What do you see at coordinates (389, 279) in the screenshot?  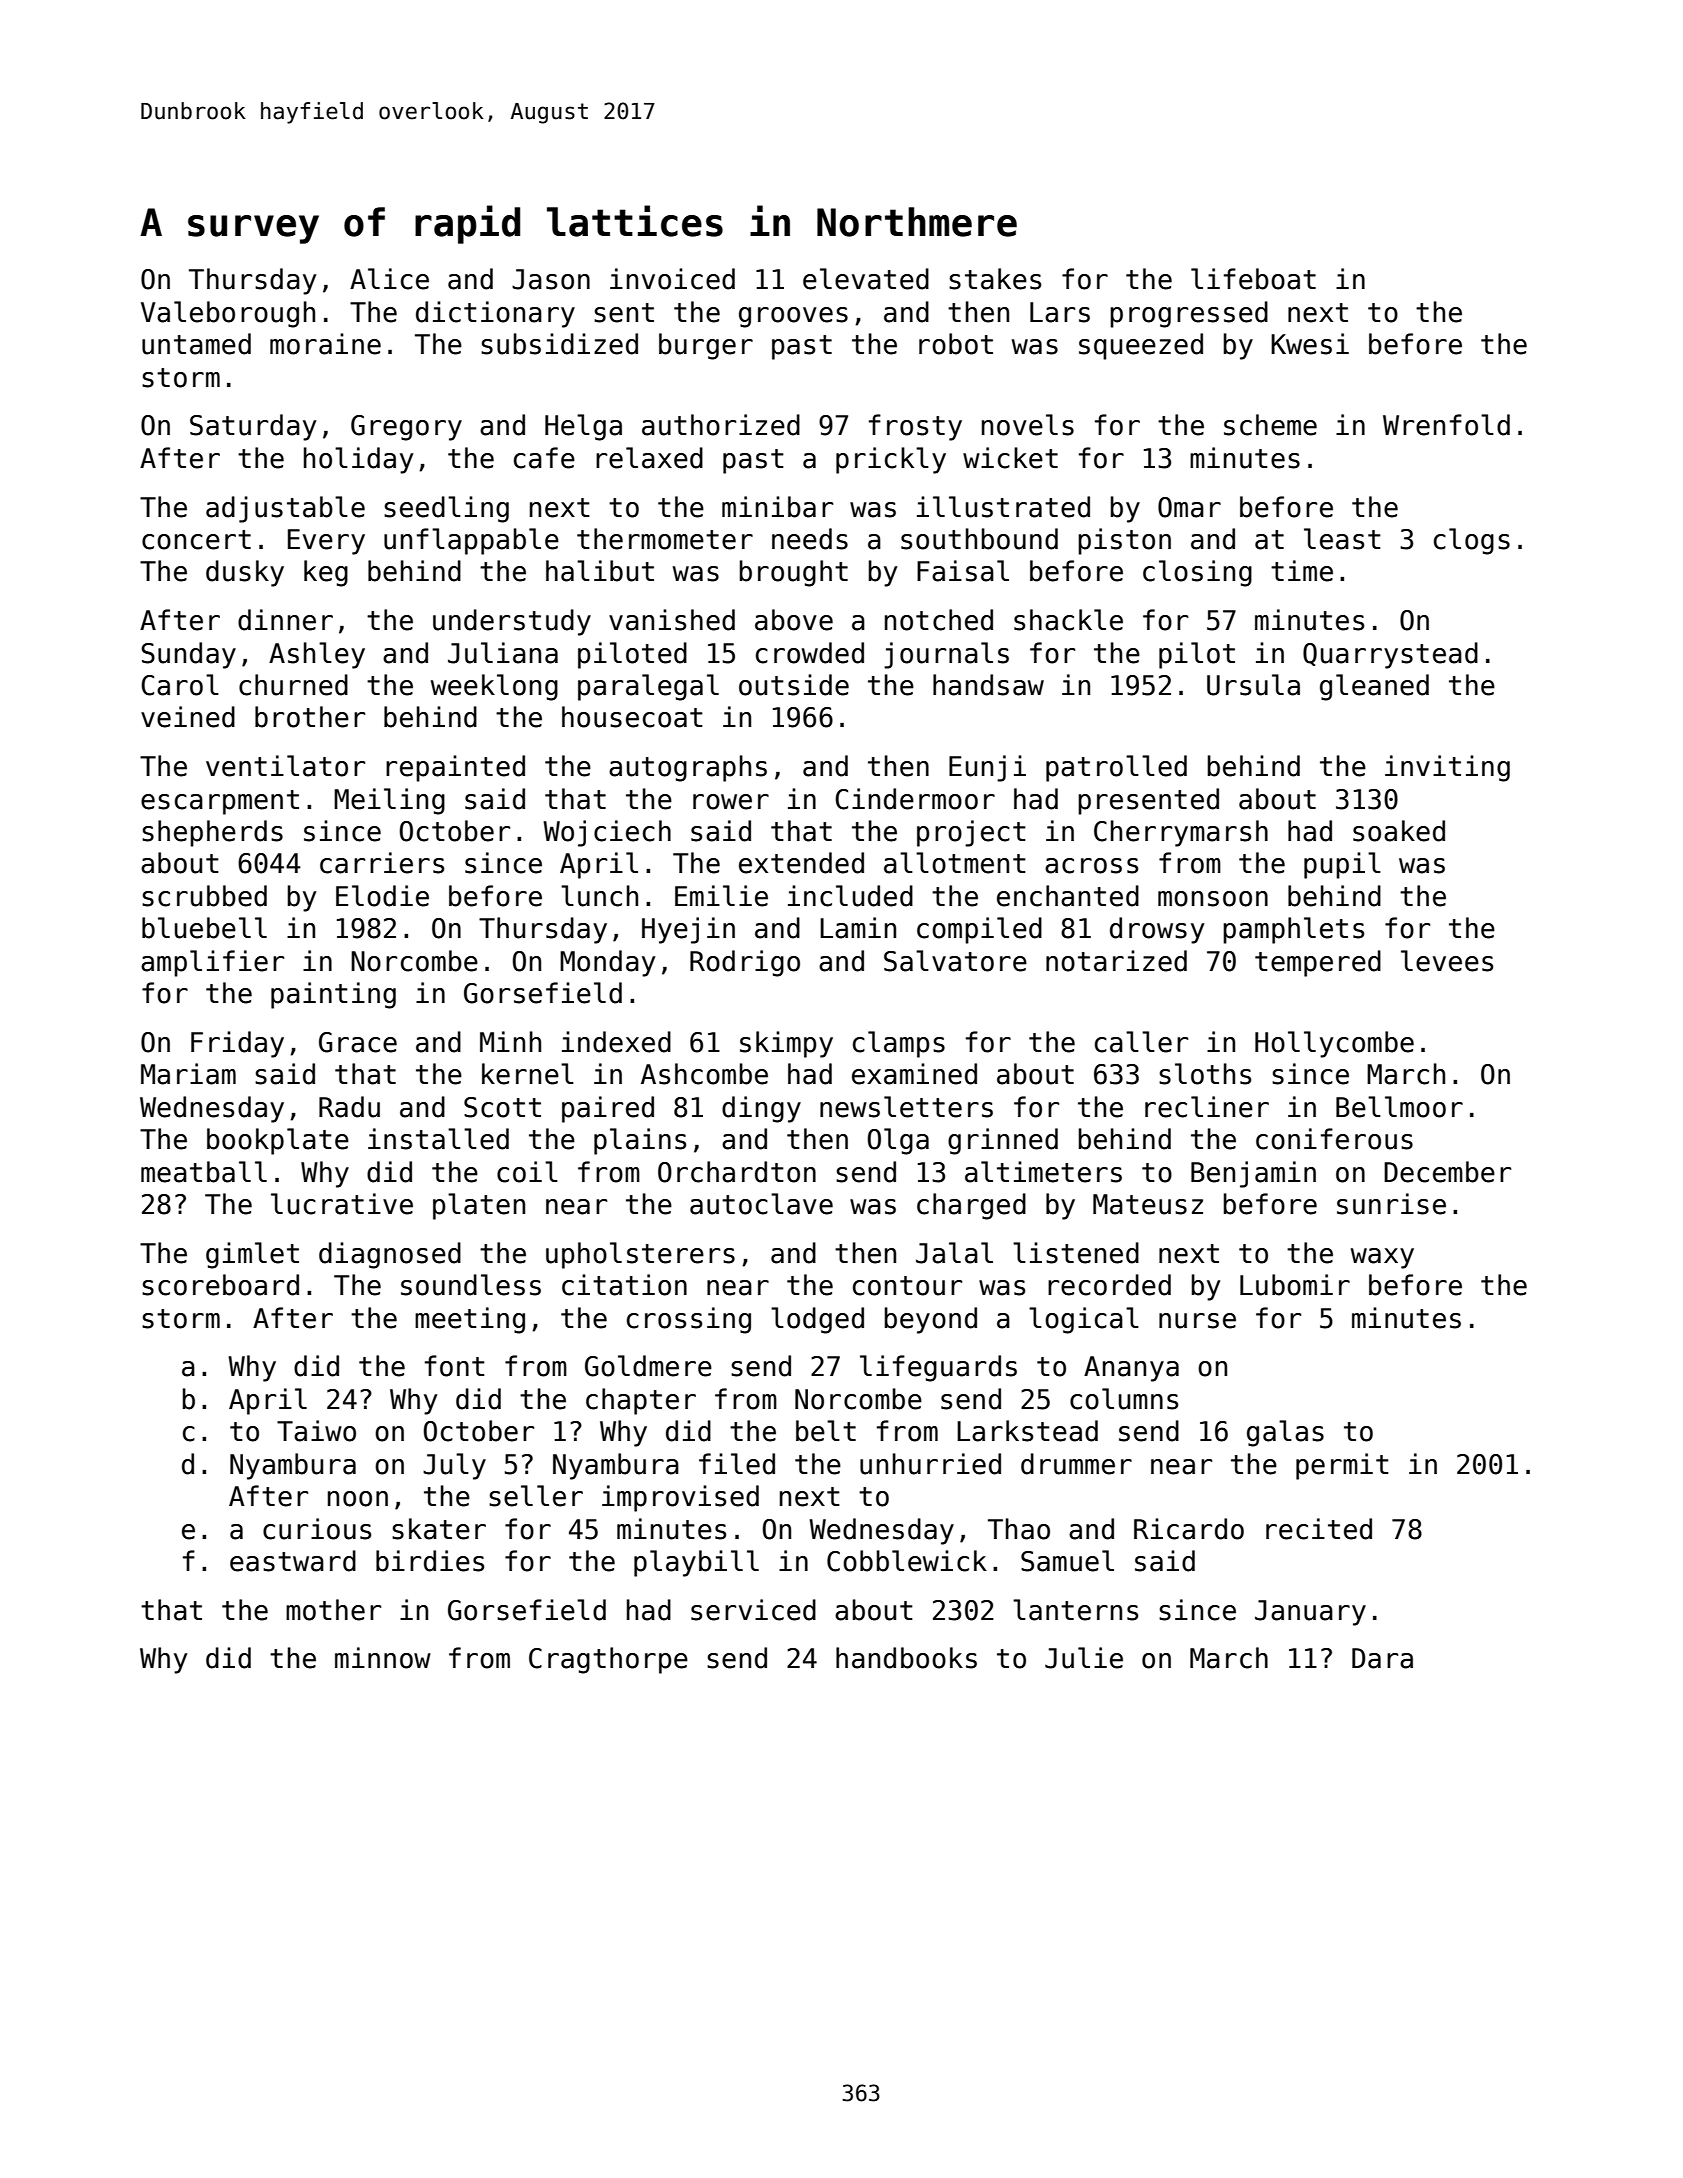 I see `Alice` at bounding box center [389, 279].
